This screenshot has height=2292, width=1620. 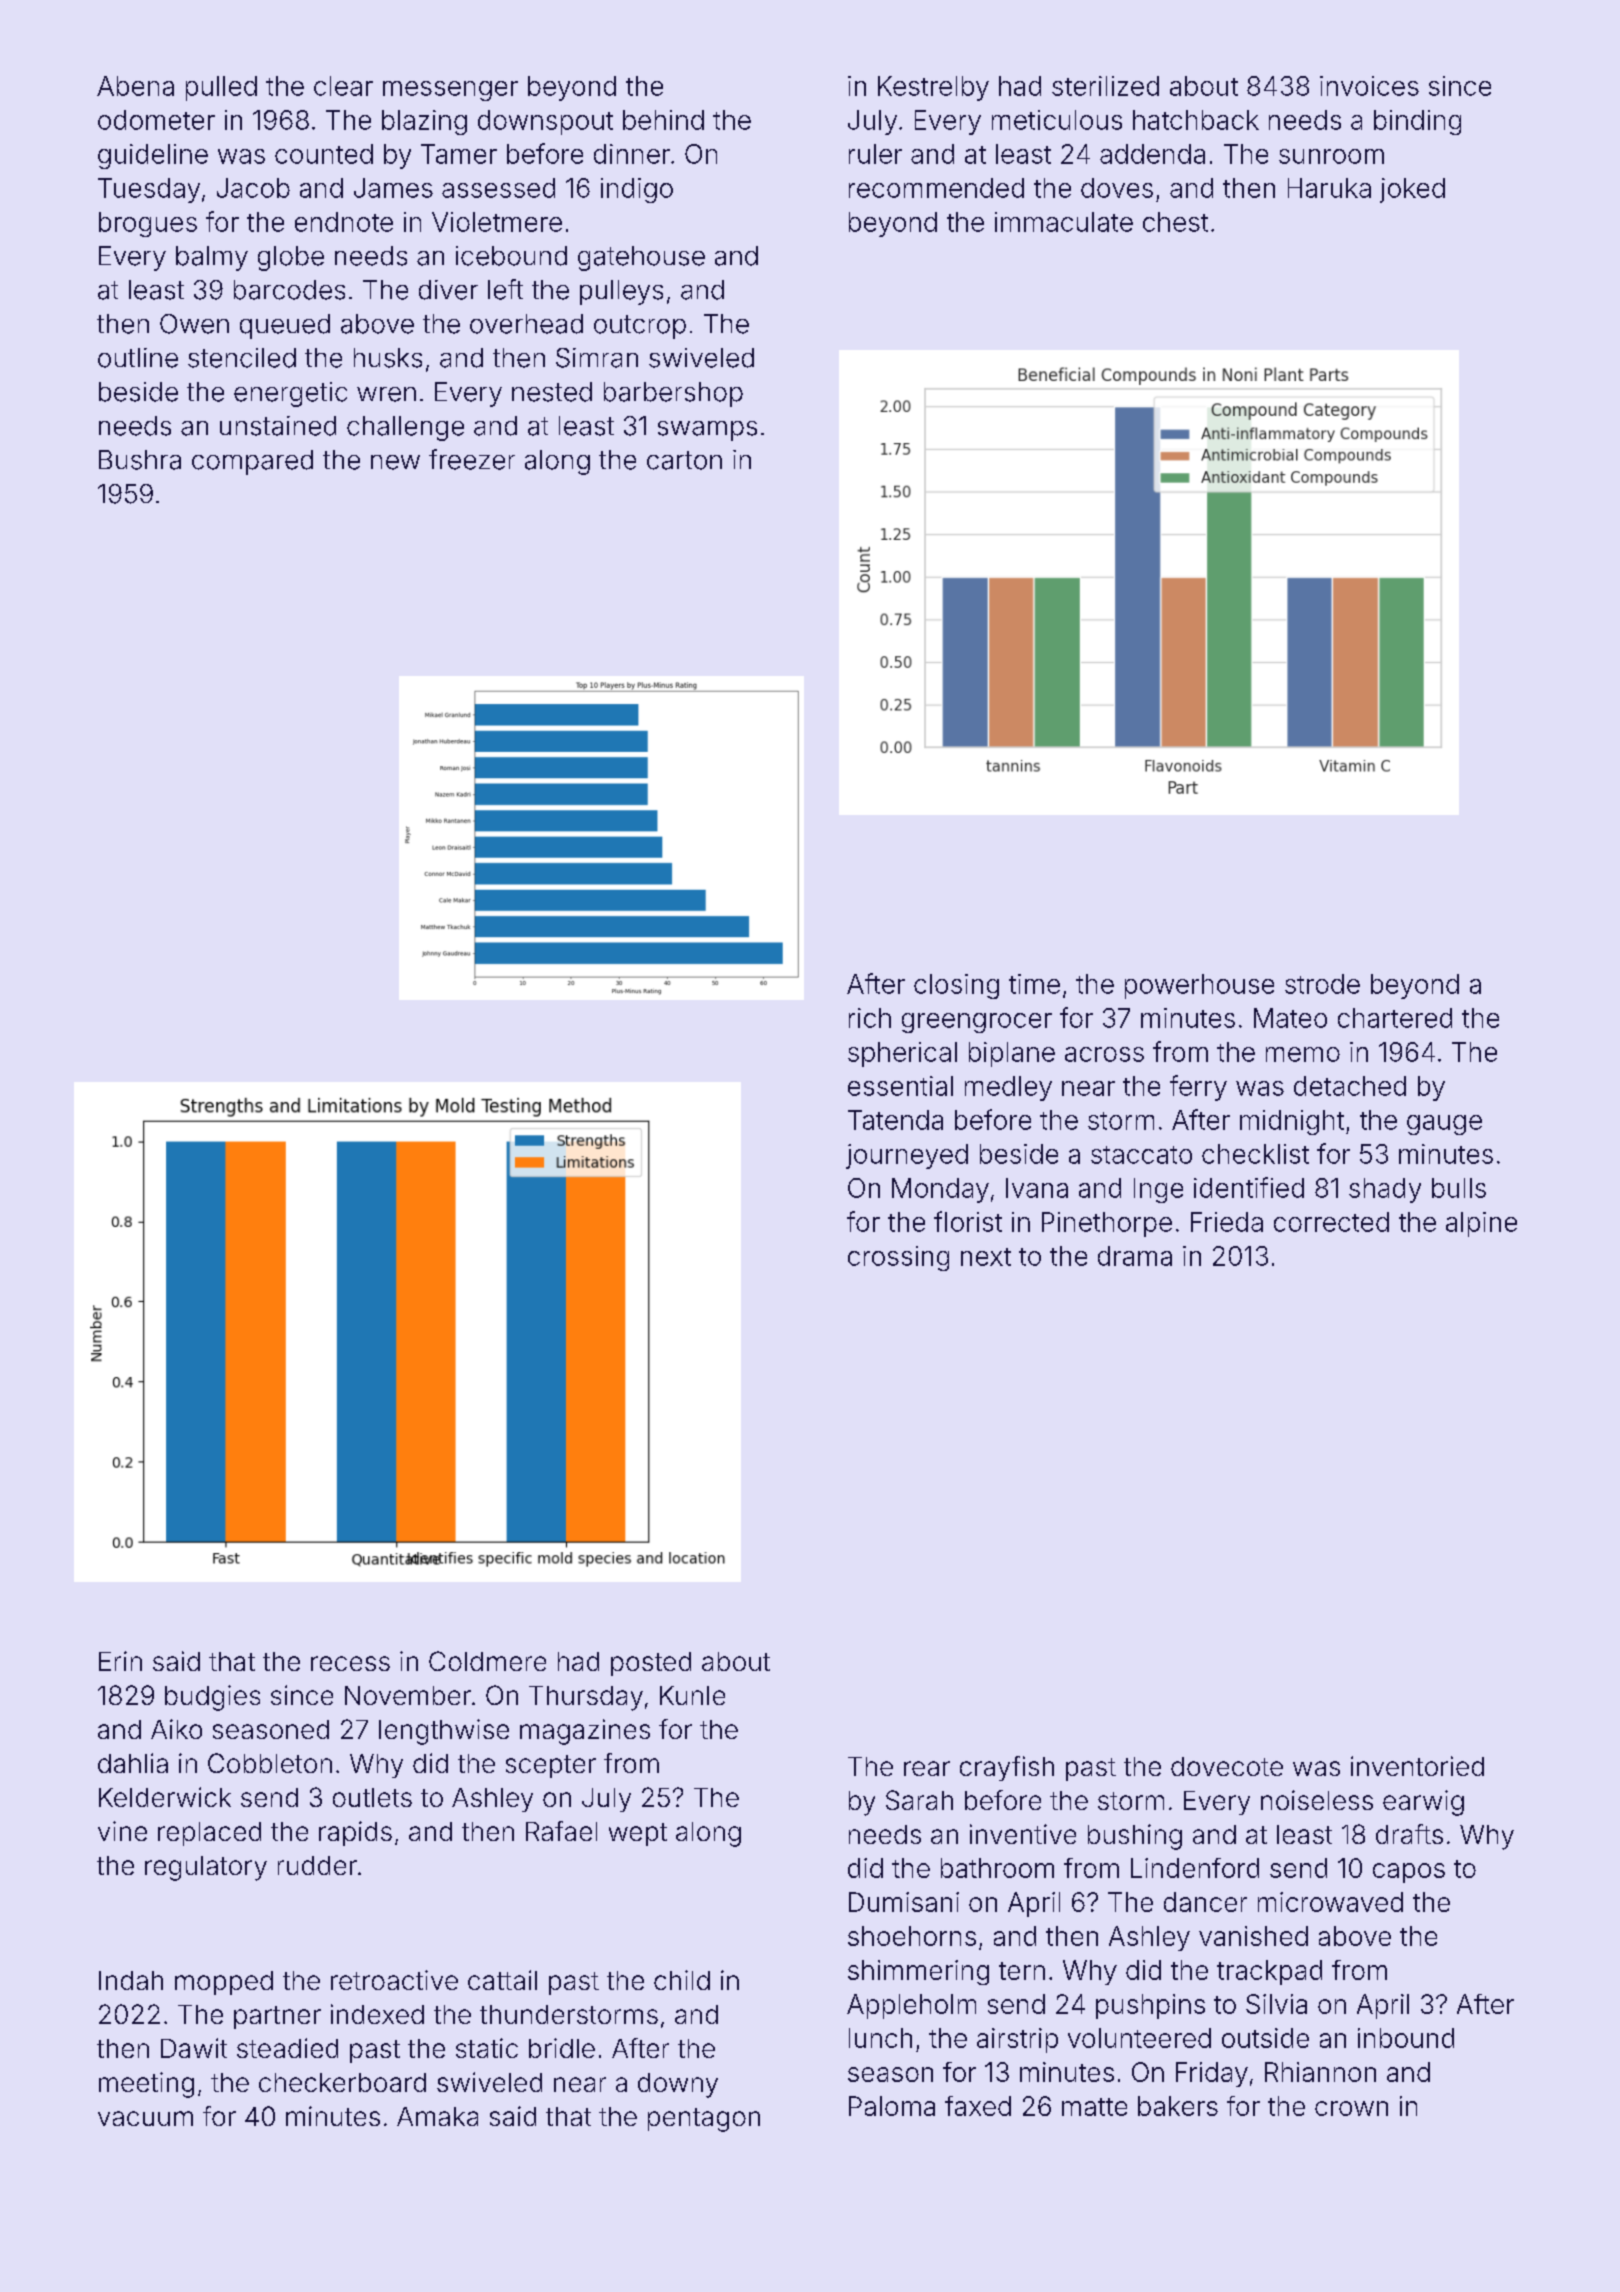 What do you see at coordinates (641, 258) in the screenshot?
I see `gatehouse` at bounding box center [641, 258].
